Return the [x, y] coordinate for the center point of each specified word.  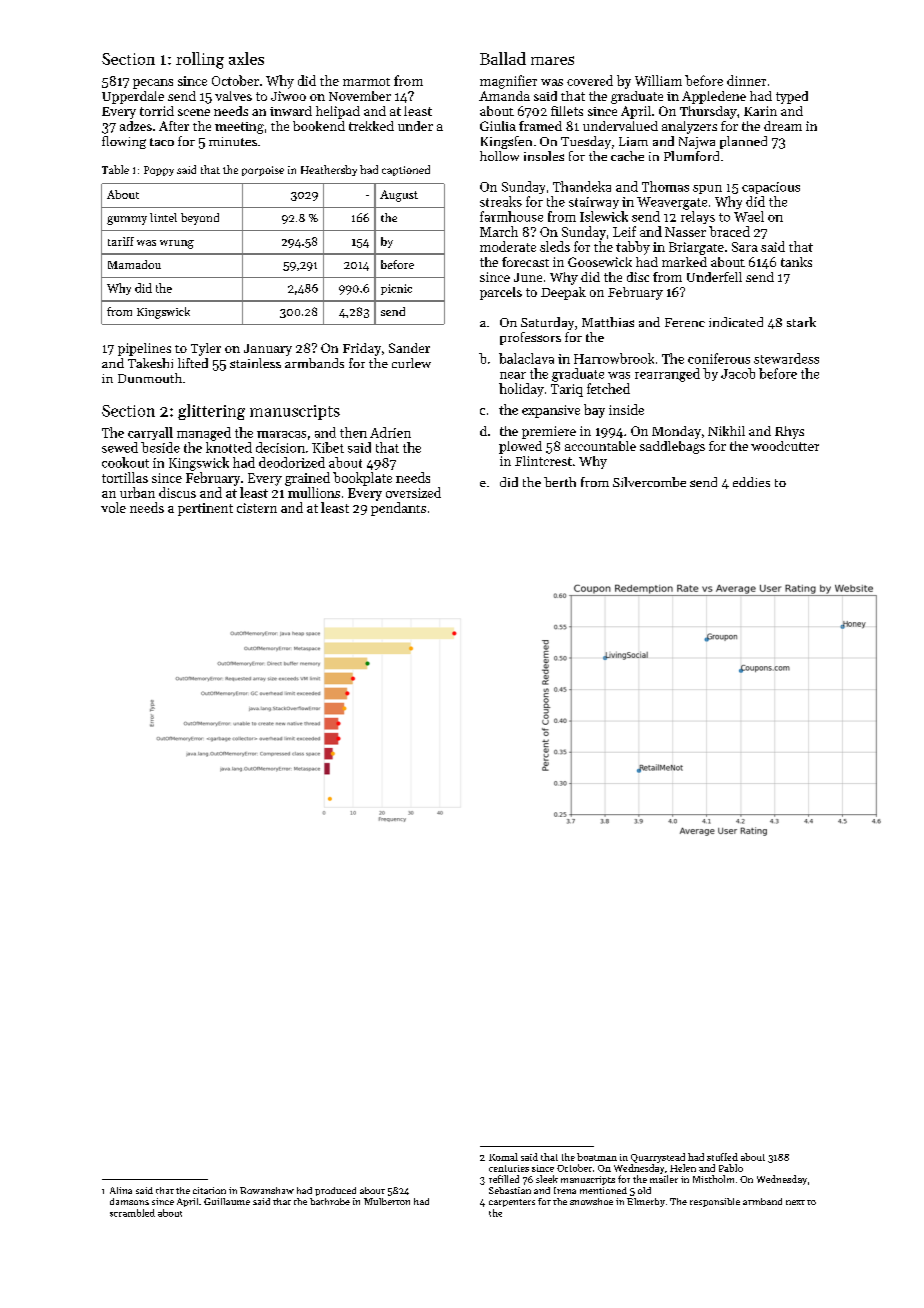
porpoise [263, 171]
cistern [257, 508]
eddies [751, 482]
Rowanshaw [267, 1190]
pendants [398, 509]
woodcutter [785, 446]
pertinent [205, 509]
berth [560, 482]
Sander [409, 348]
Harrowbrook [614, 358]
